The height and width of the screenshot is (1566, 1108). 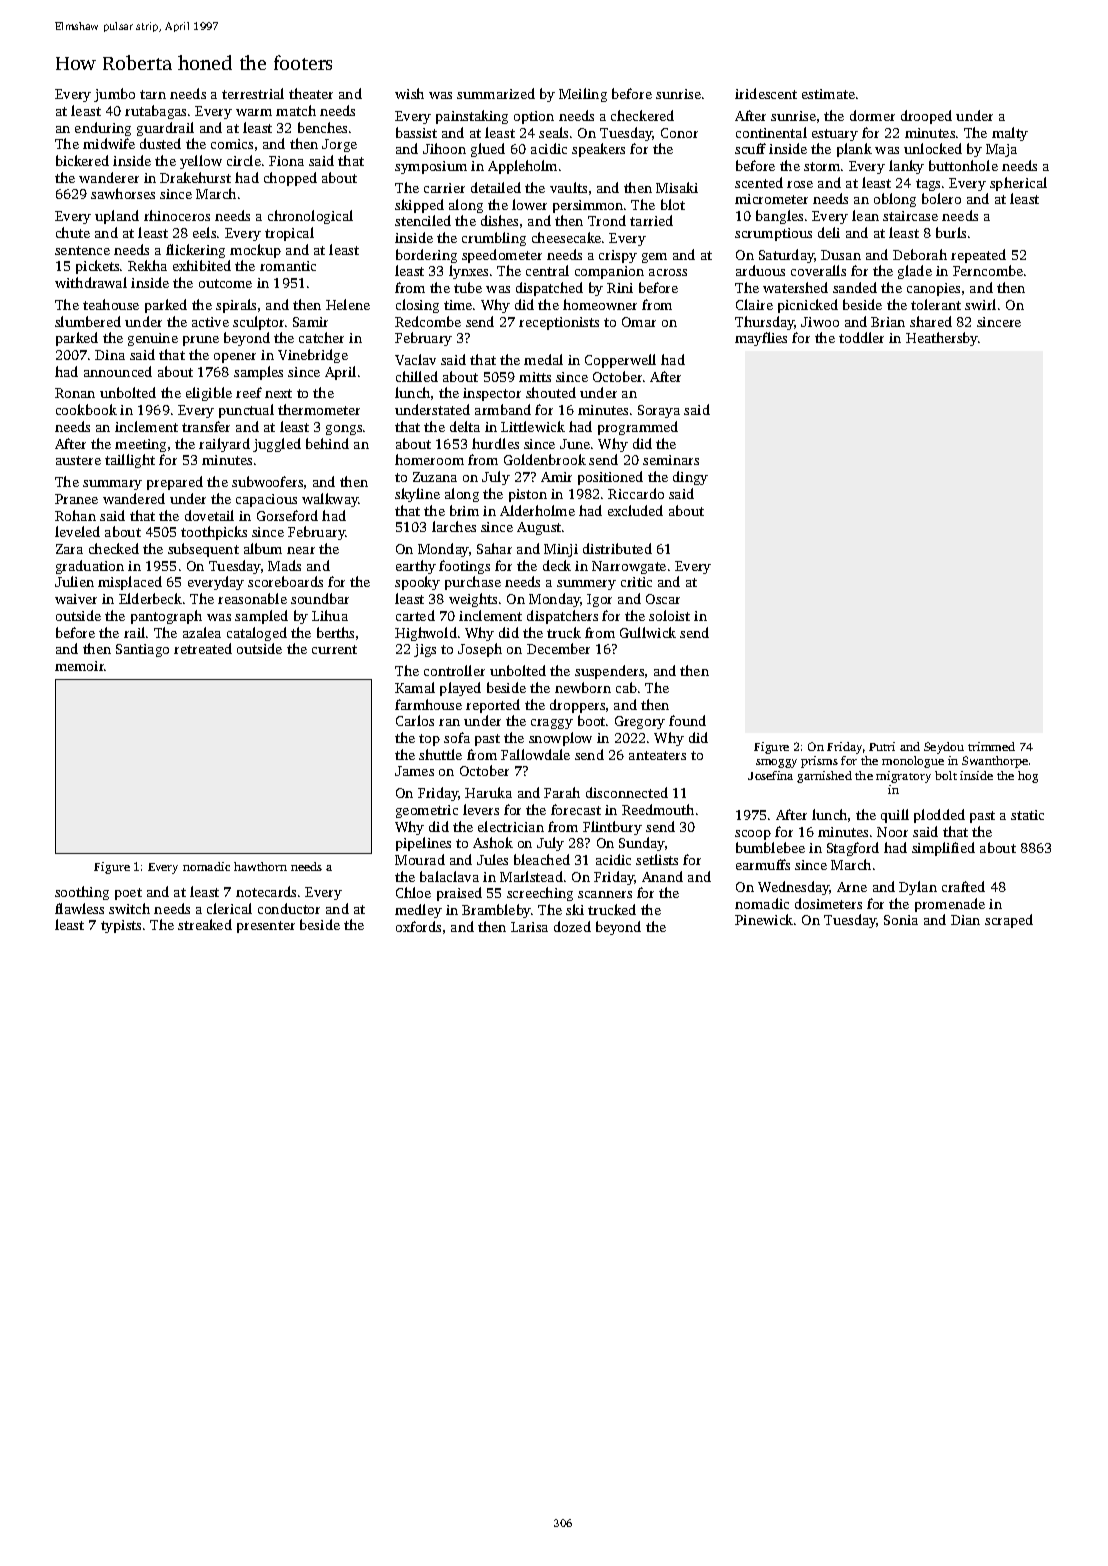 I want to click on mitts, so click(x=535, y=377).
